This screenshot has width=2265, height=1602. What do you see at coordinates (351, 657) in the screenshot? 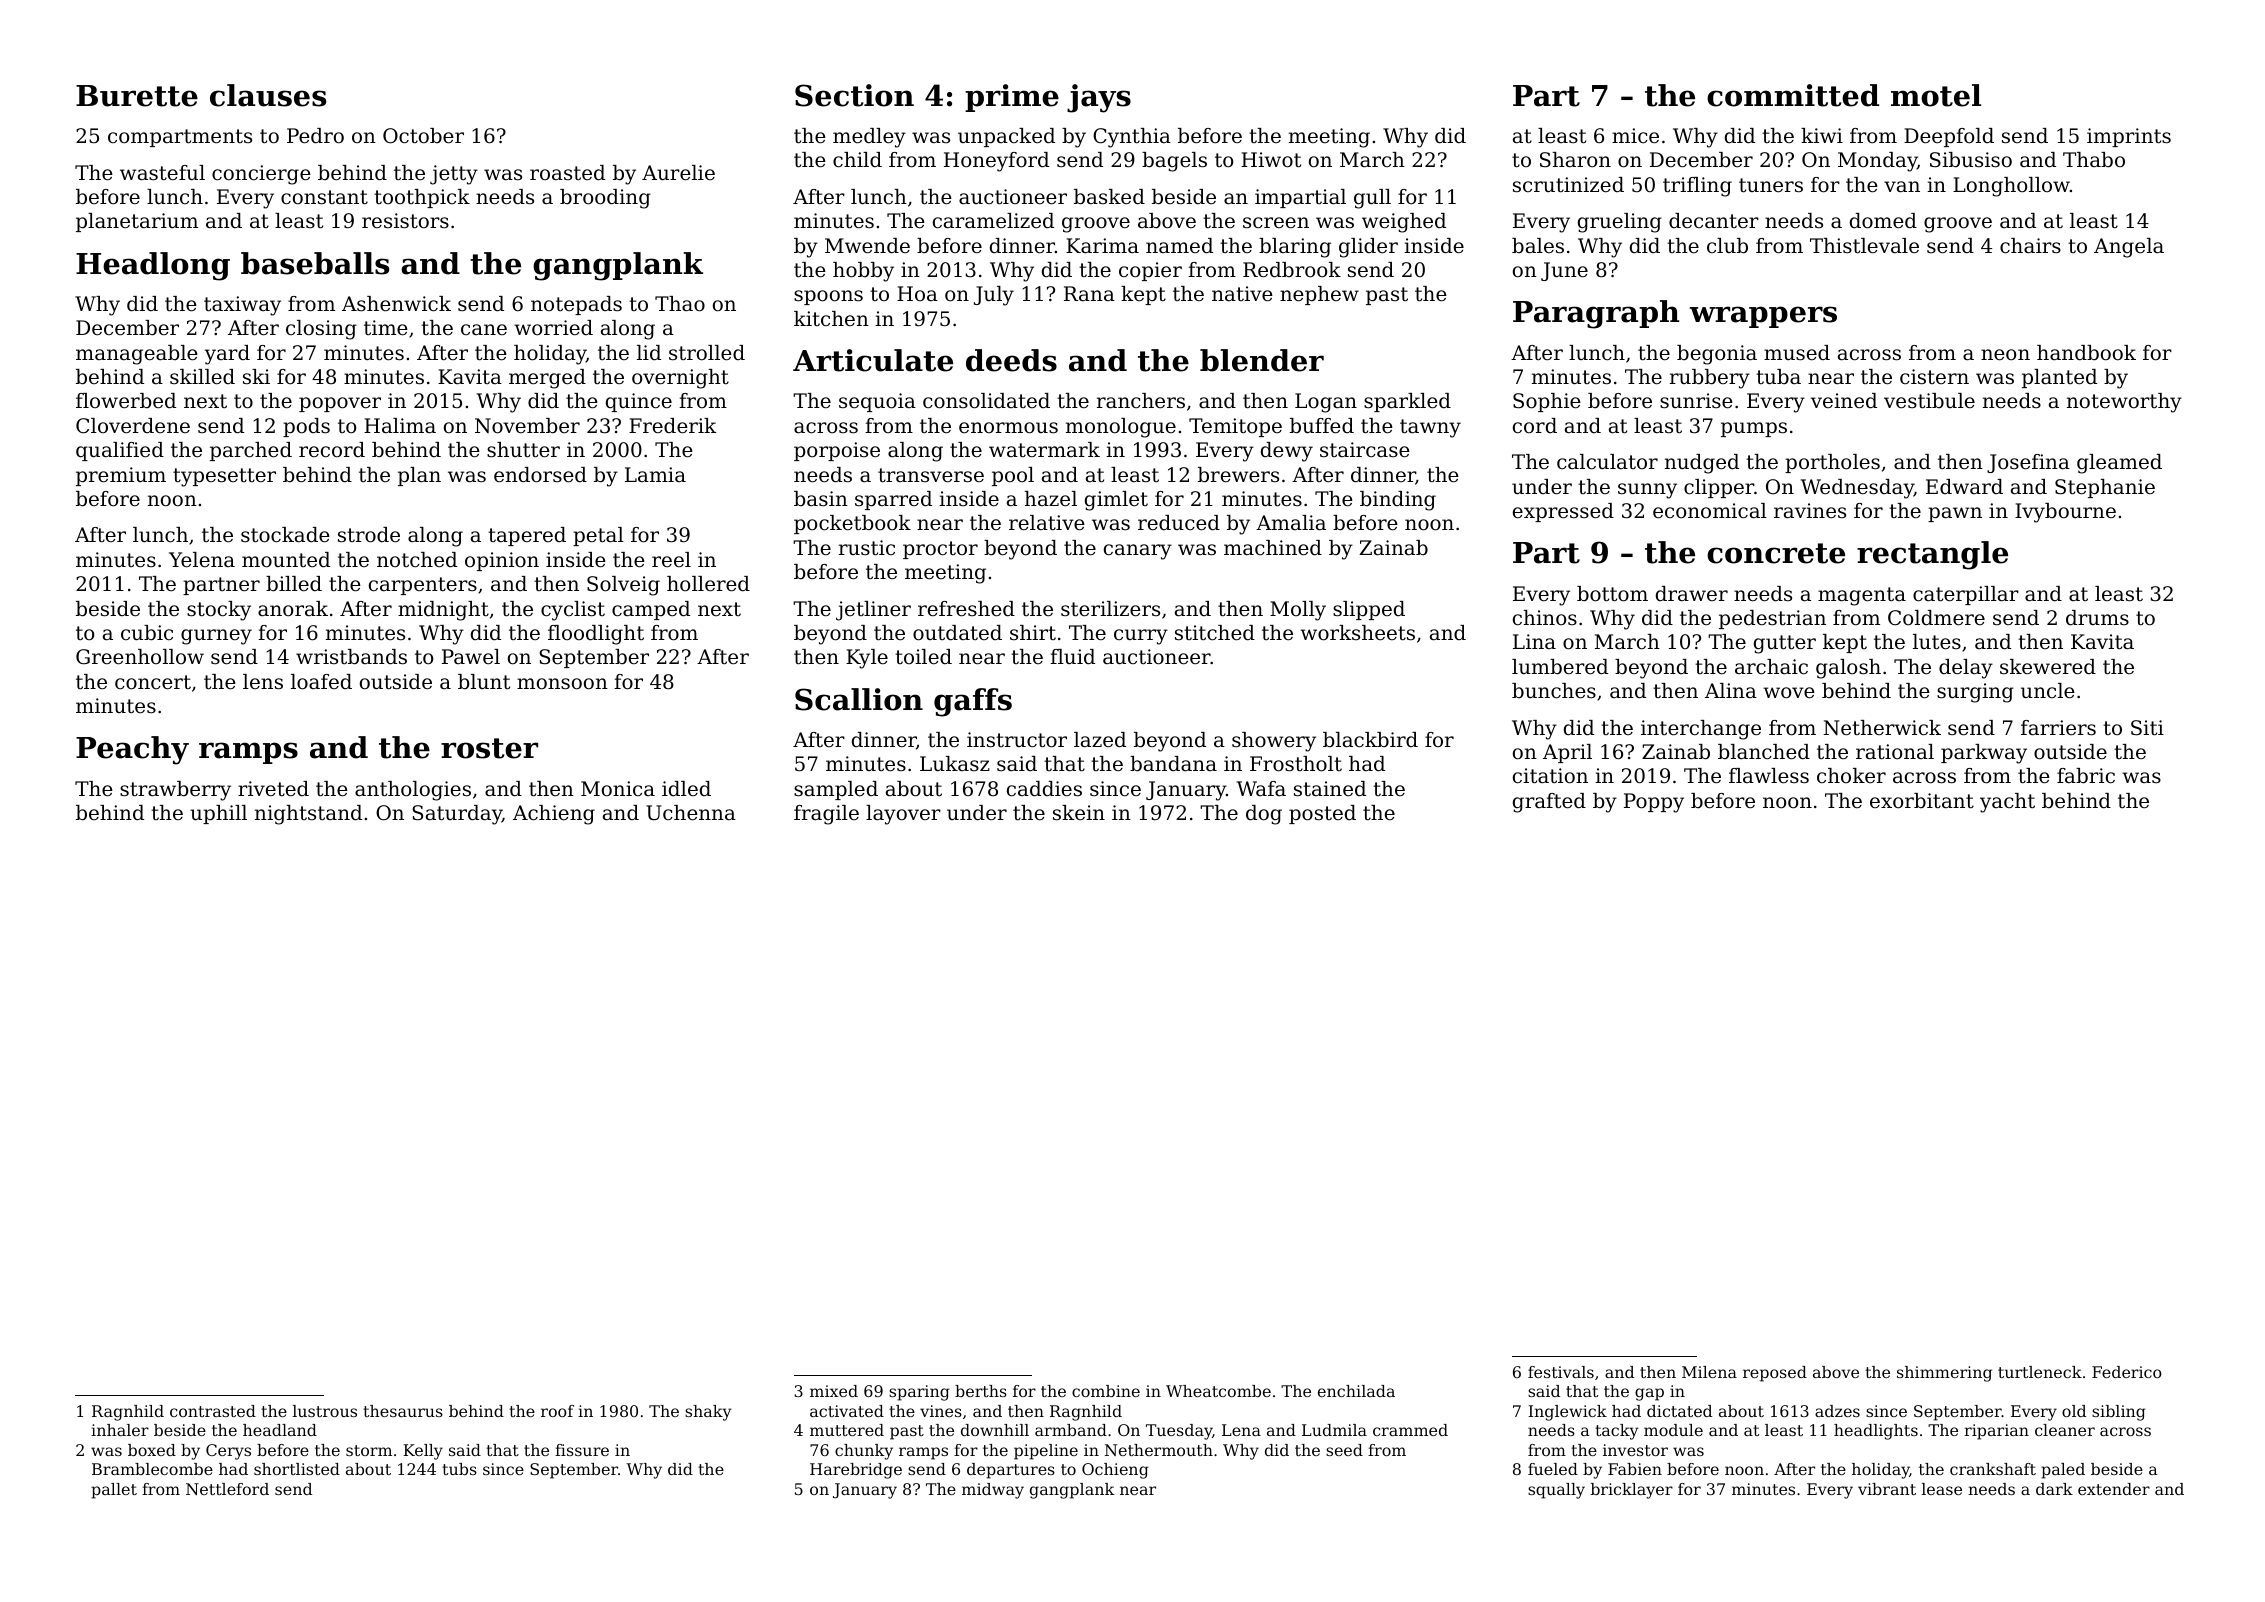
I see `wristbands` at bounding box center [351, 657].
